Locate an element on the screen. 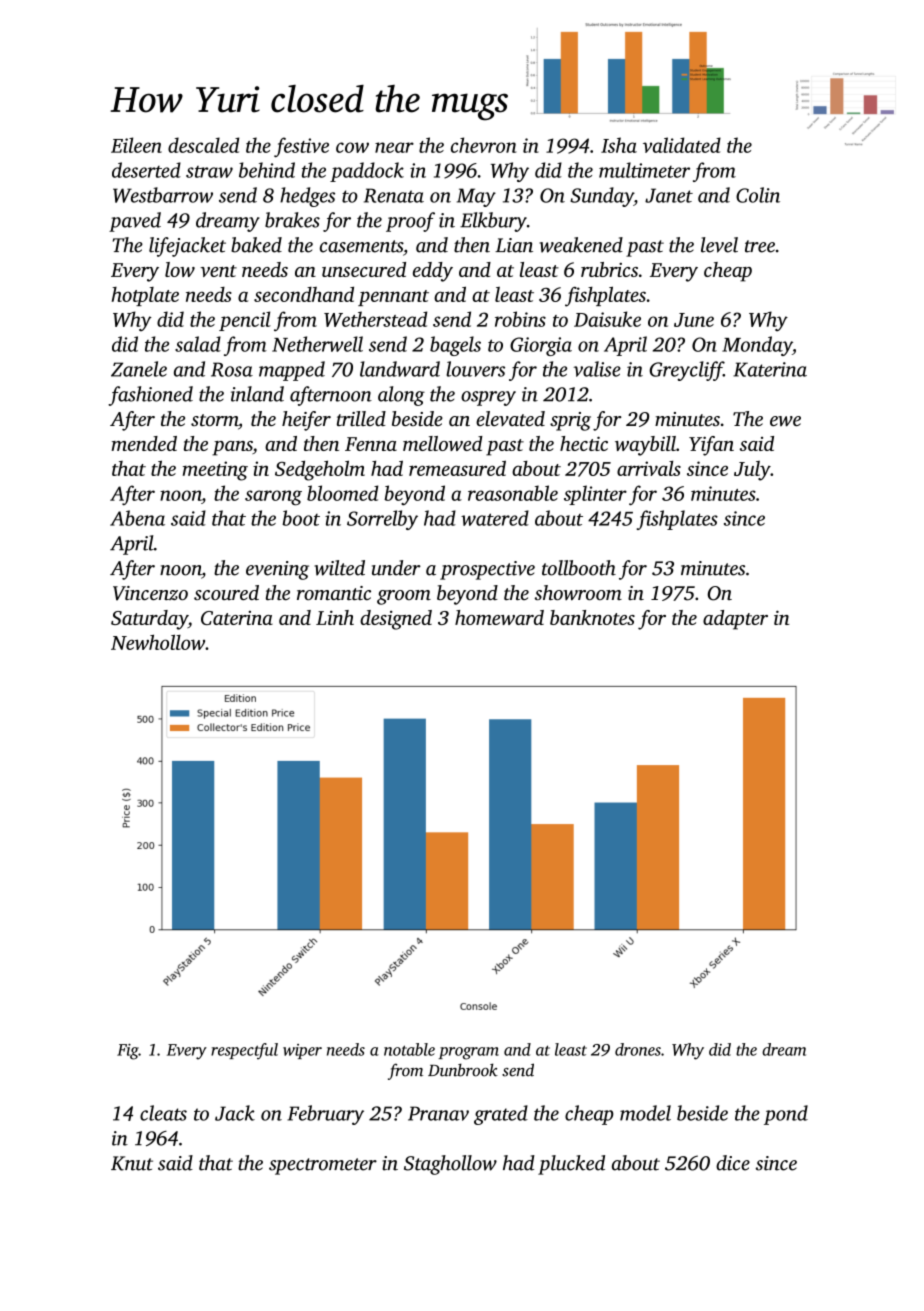  homeward is located at coordinates (499, 617).
